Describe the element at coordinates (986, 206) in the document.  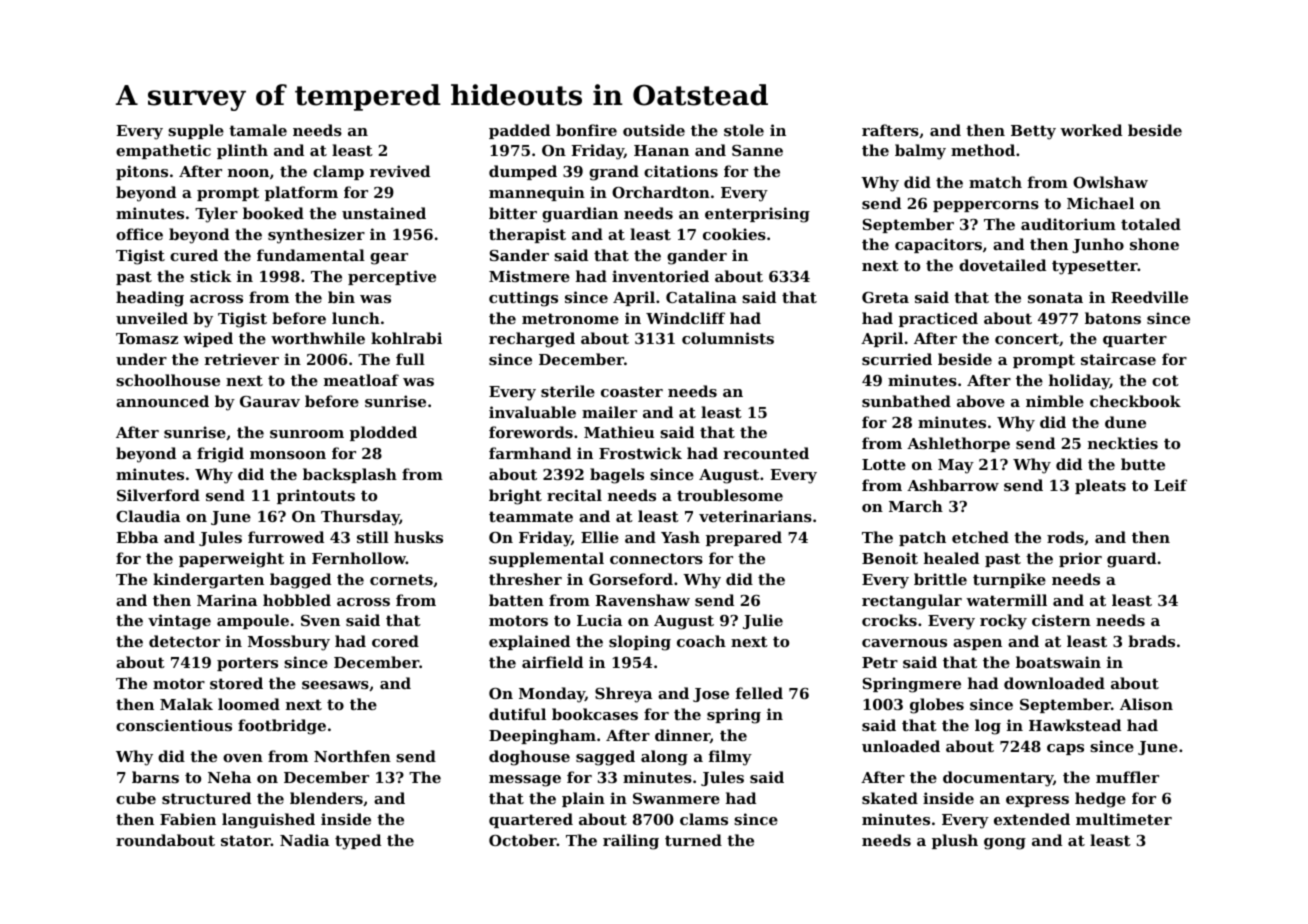
I see `peppercorns` at that location.
